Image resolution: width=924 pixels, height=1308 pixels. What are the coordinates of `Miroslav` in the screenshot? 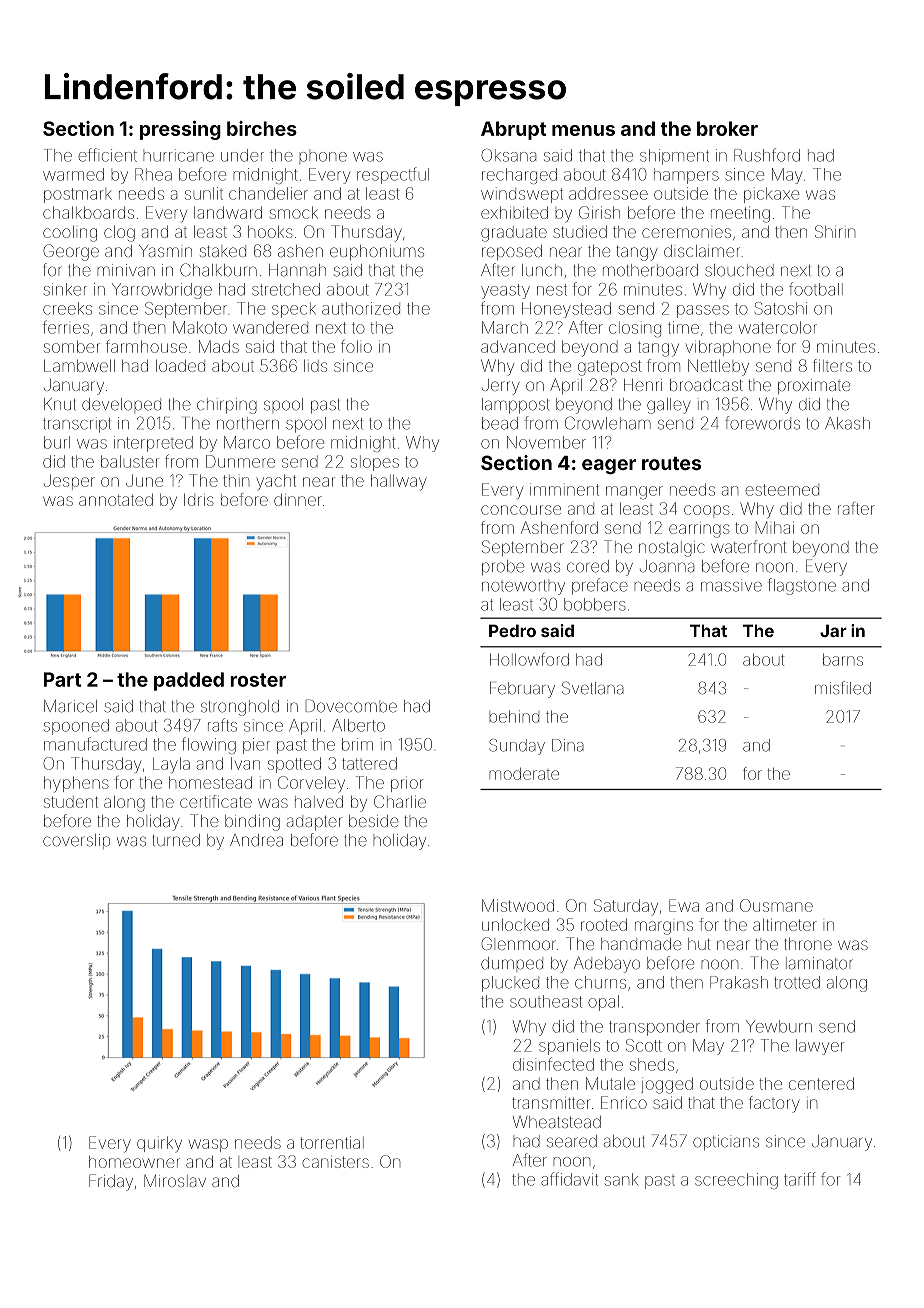 It's located at (175, 1181).
